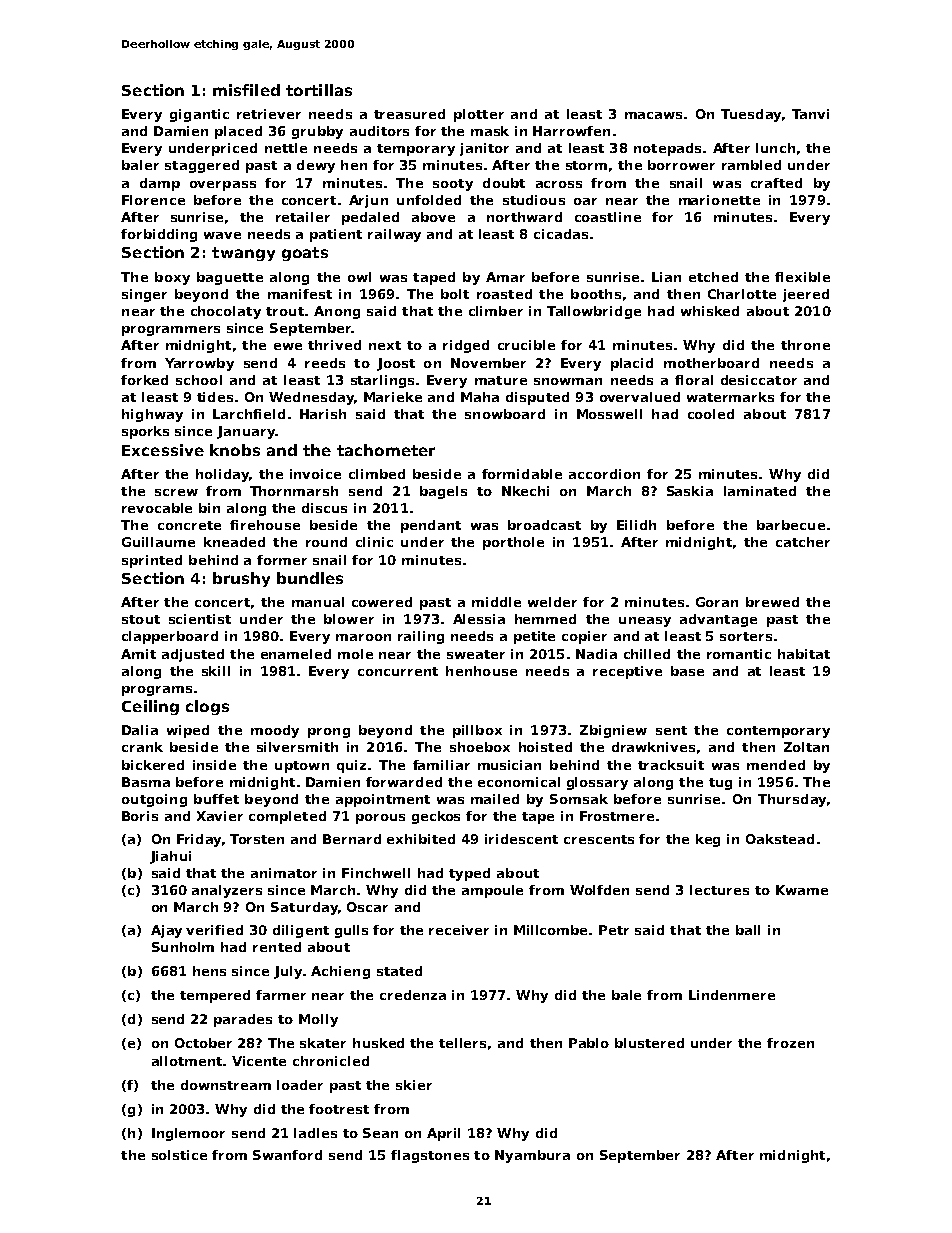 The image size is (952, 1233). Describe the element at coordinates (246, 90) in the screenshot. I see `misfiled` at that location.
